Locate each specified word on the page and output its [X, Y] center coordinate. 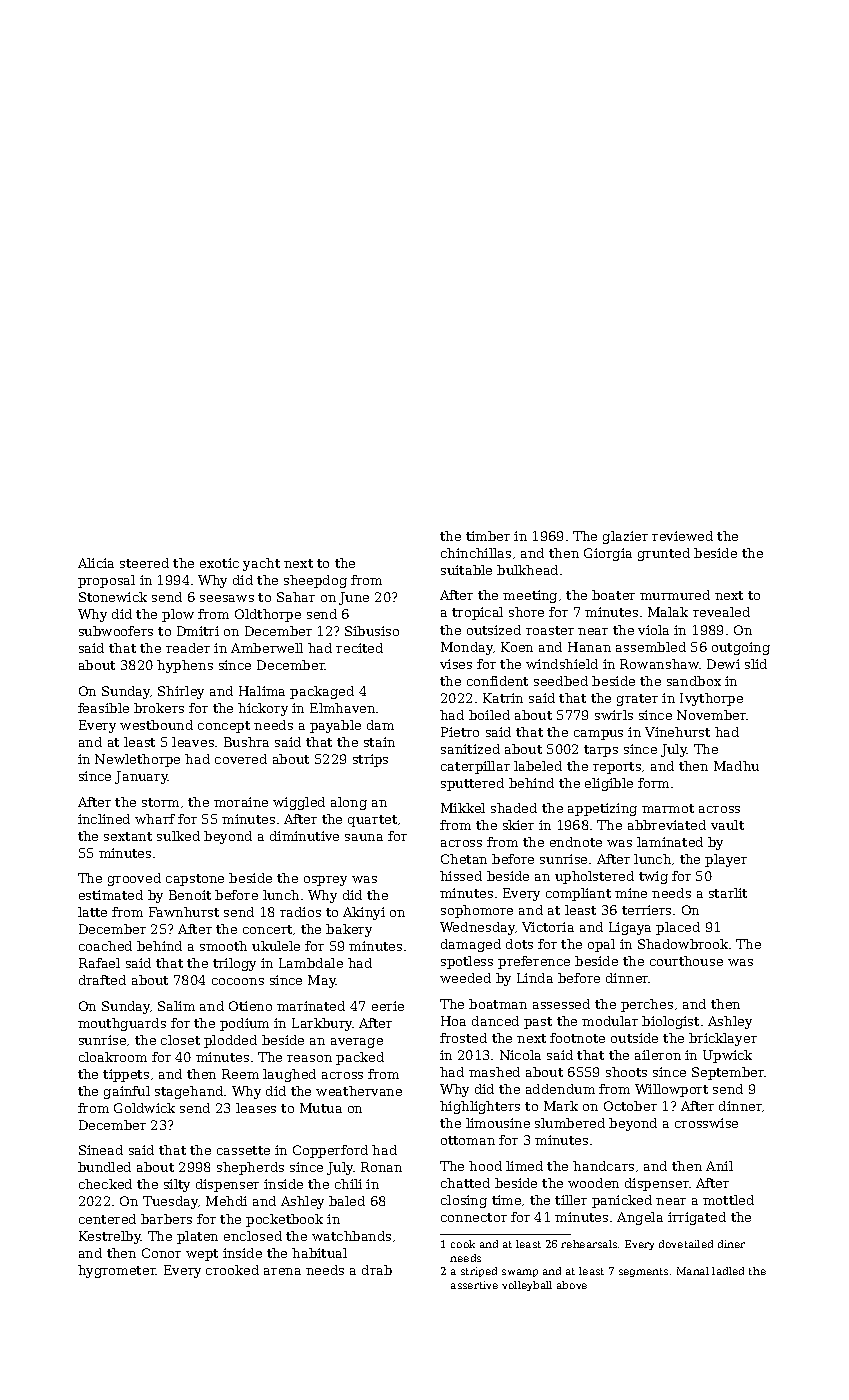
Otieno [250, 1006]
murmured [675, 595]
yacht [261, 564]
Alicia [96, 563]
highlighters [480, 1107]
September [728, 1073]
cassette [243, 1150]
